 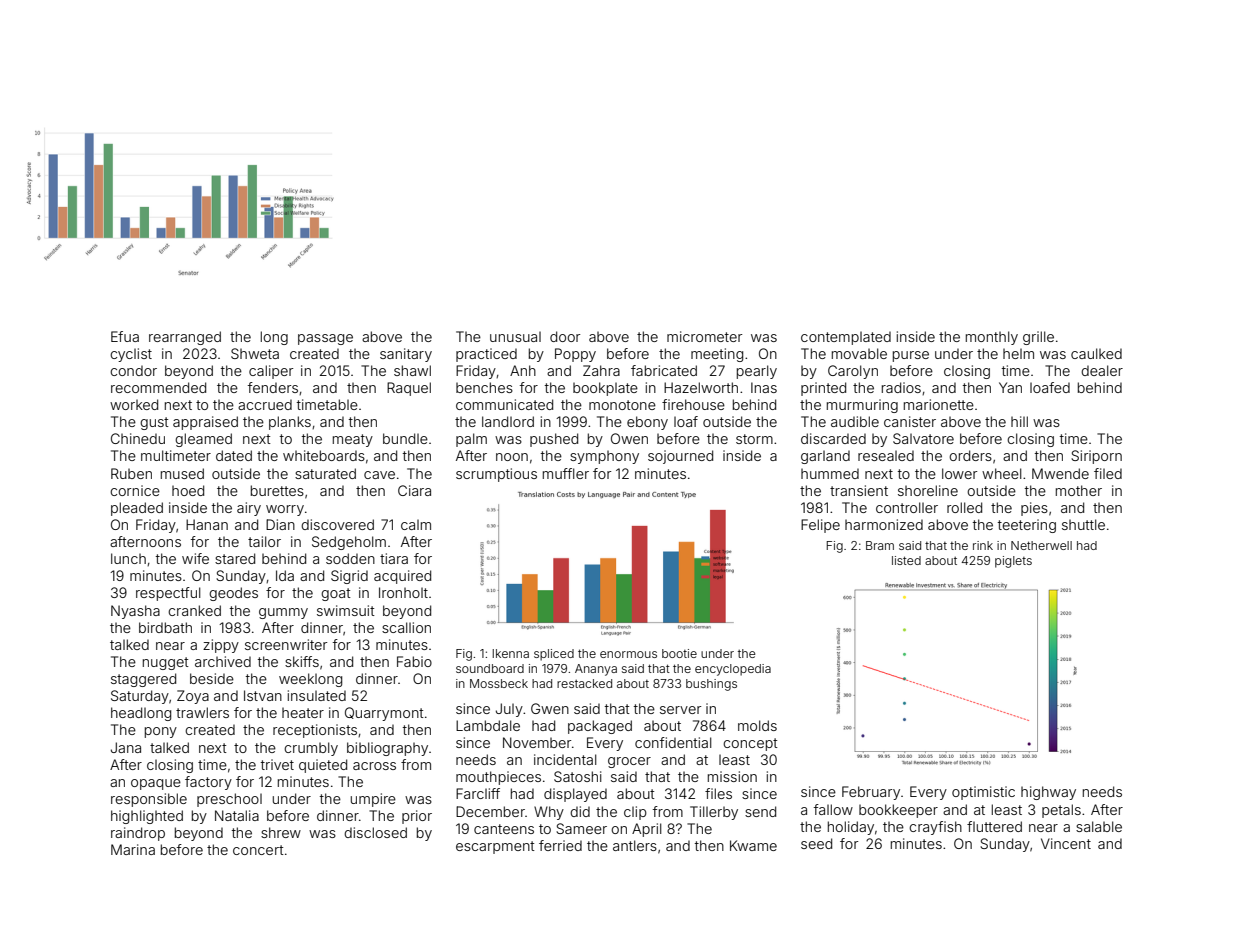 I want to click on preschool, so click(x=229, y=800).
